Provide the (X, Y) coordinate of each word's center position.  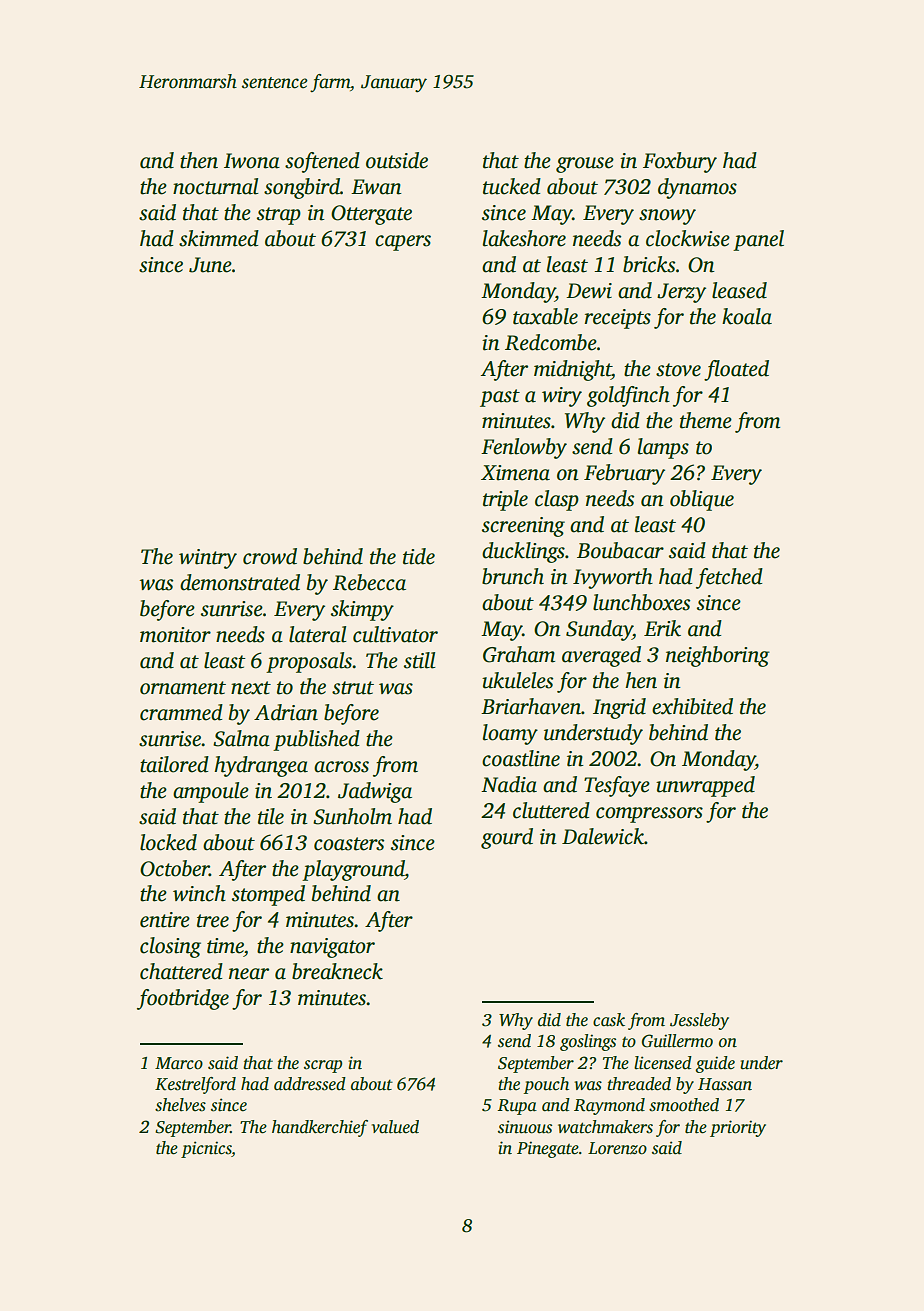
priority (738, 1128)
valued (395, 1127)
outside (397, 160)
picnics (206, 1149)
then (199, 160)
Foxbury (680, 162)
